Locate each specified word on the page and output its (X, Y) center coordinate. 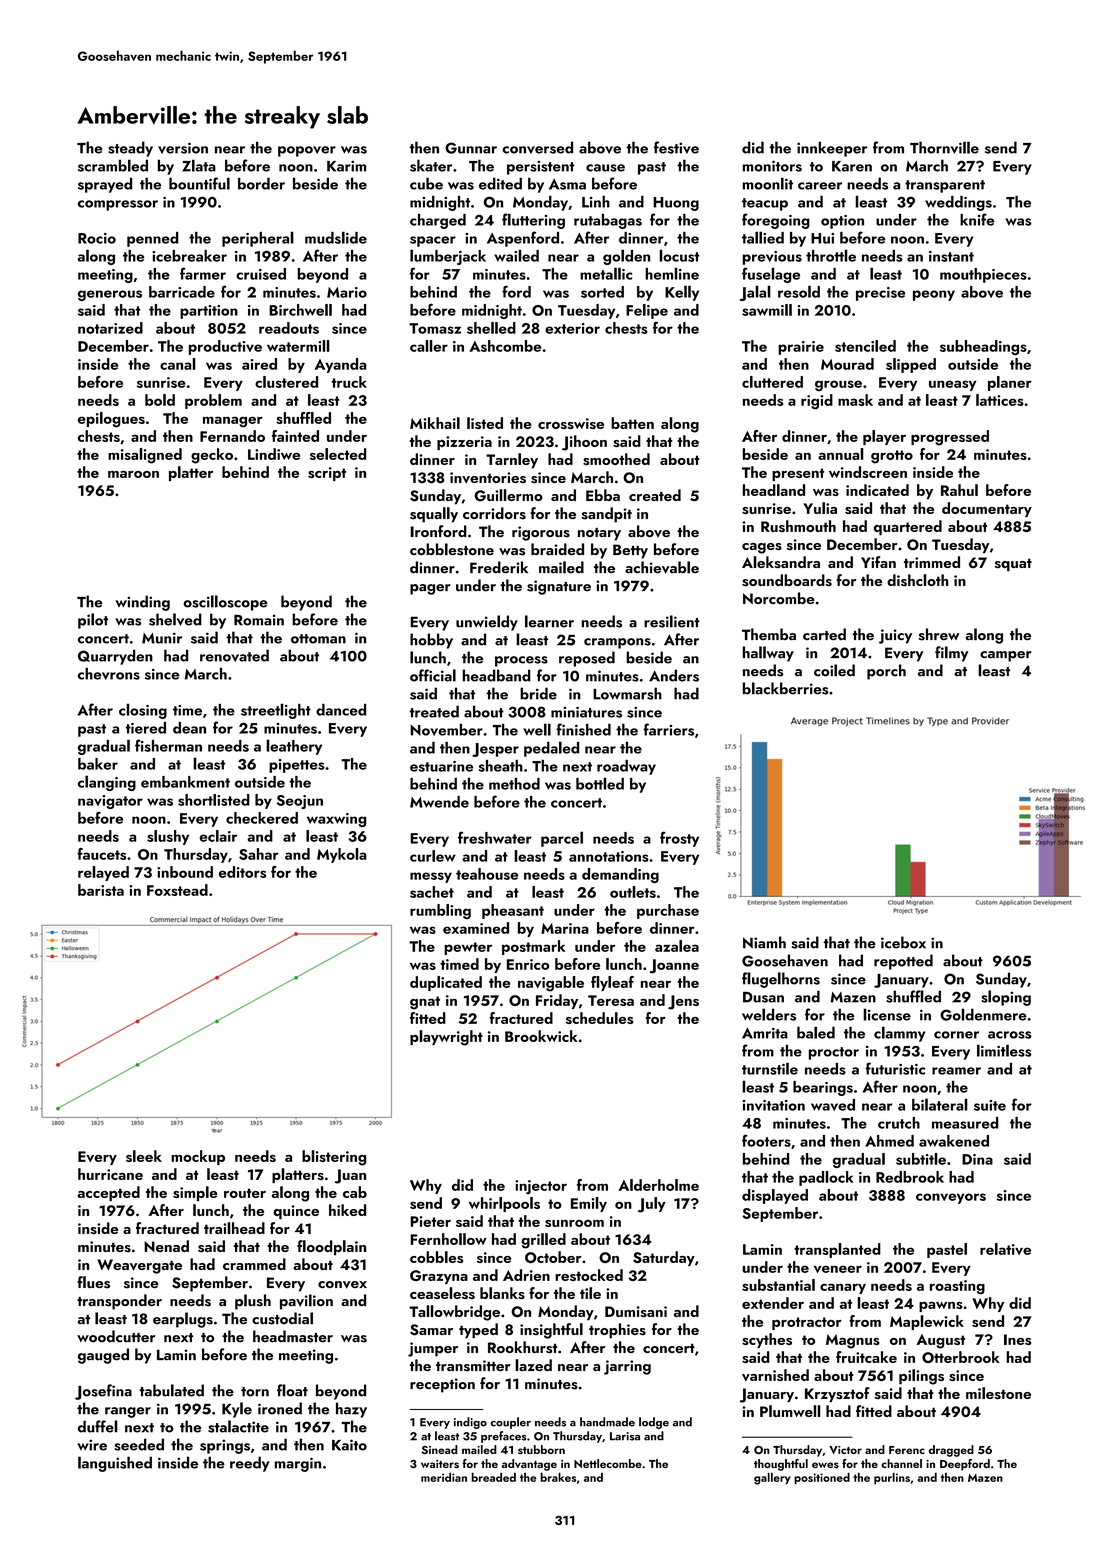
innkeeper (832, 149)
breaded (493, 1477)
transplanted (837, 1250)
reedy (249, 1464)
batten (632, 423)
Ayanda (341, 365)
